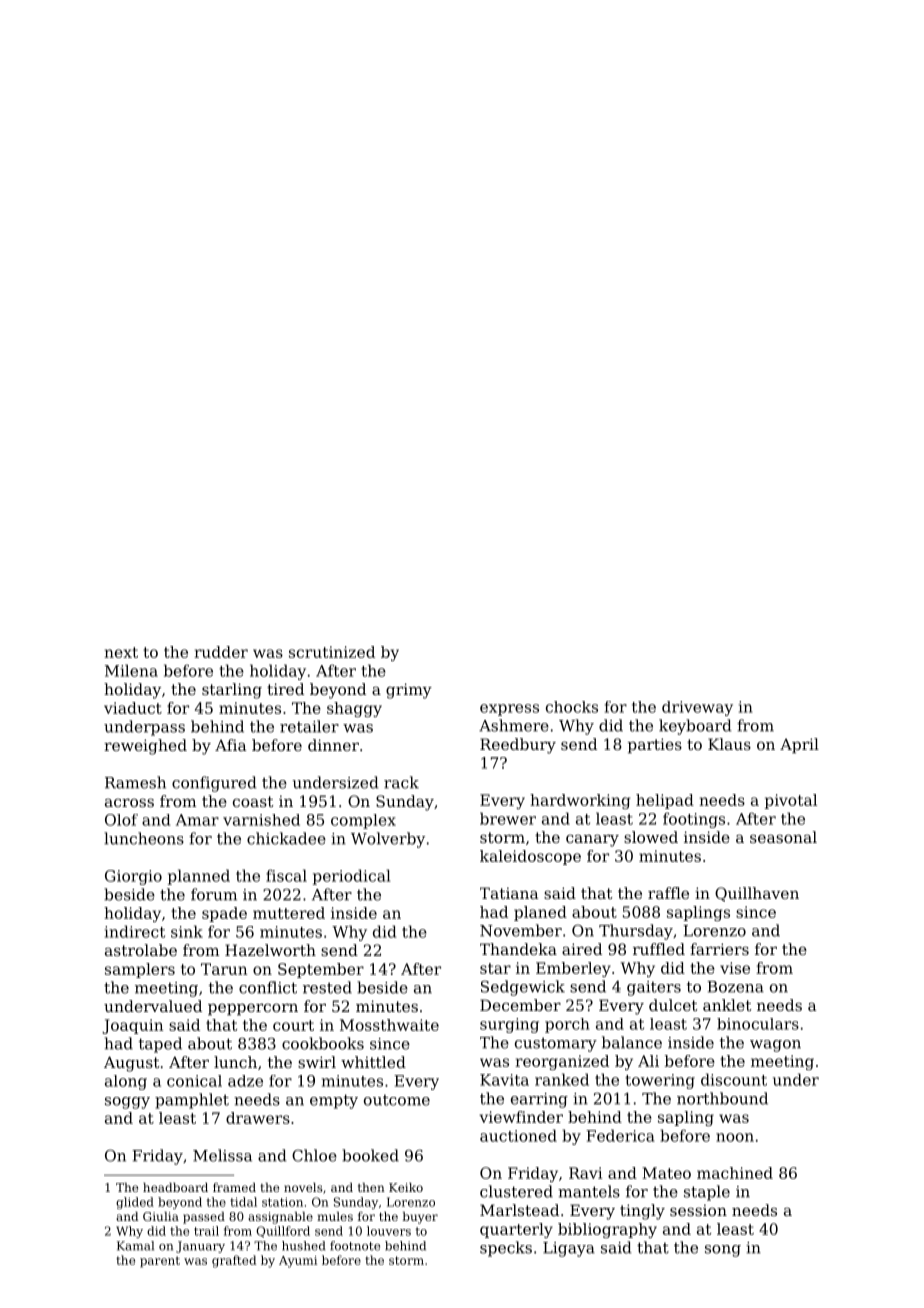  What do you see at coordinates (298, 1262) in the document?
I see `Ayumi` at bounding box center [298, 1262].
